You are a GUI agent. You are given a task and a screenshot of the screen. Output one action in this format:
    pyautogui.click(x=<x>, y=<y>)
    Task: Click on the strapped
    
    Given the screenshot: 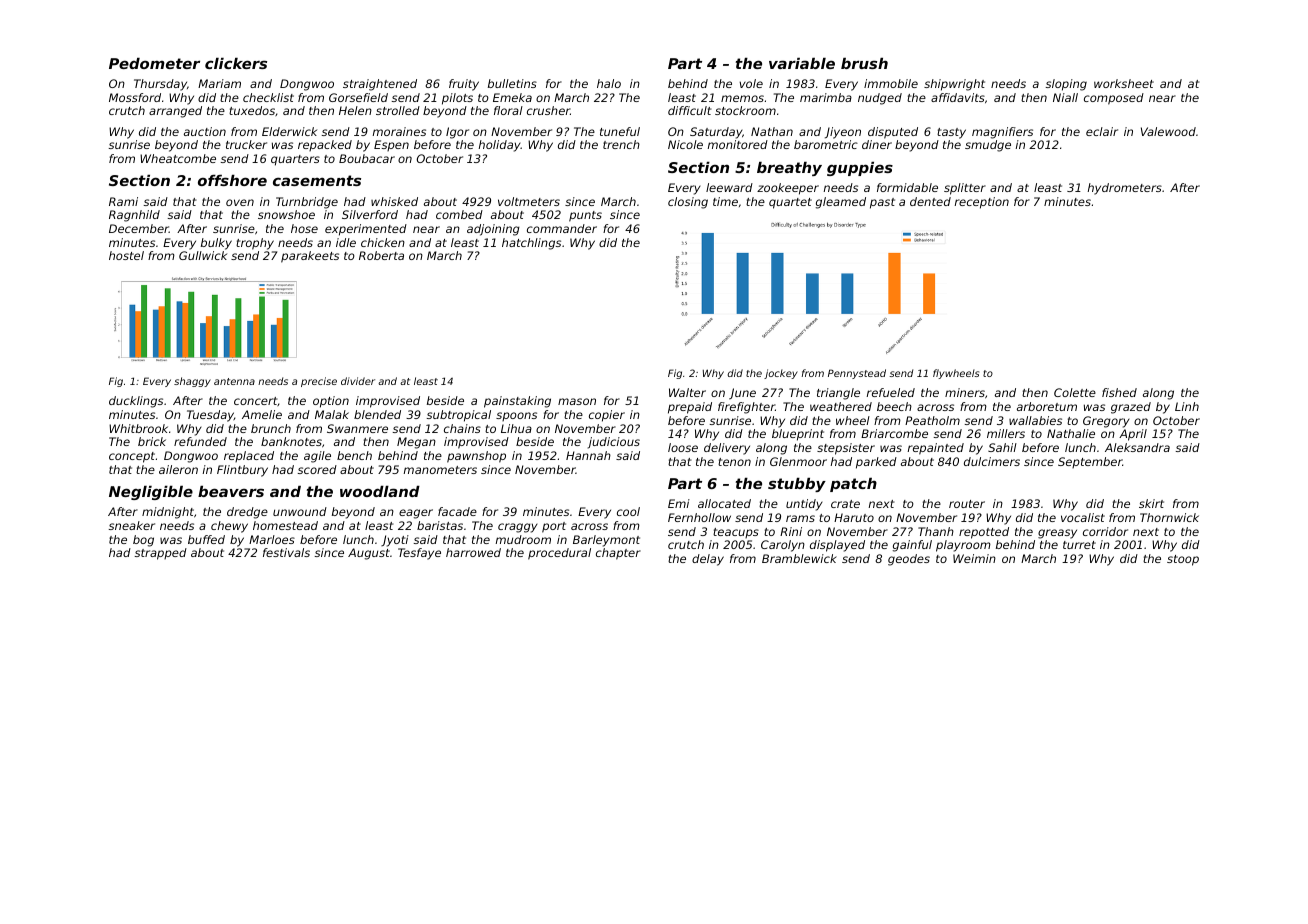 What is the action you would take?
    pyautogui.click(x=161, y=554)
